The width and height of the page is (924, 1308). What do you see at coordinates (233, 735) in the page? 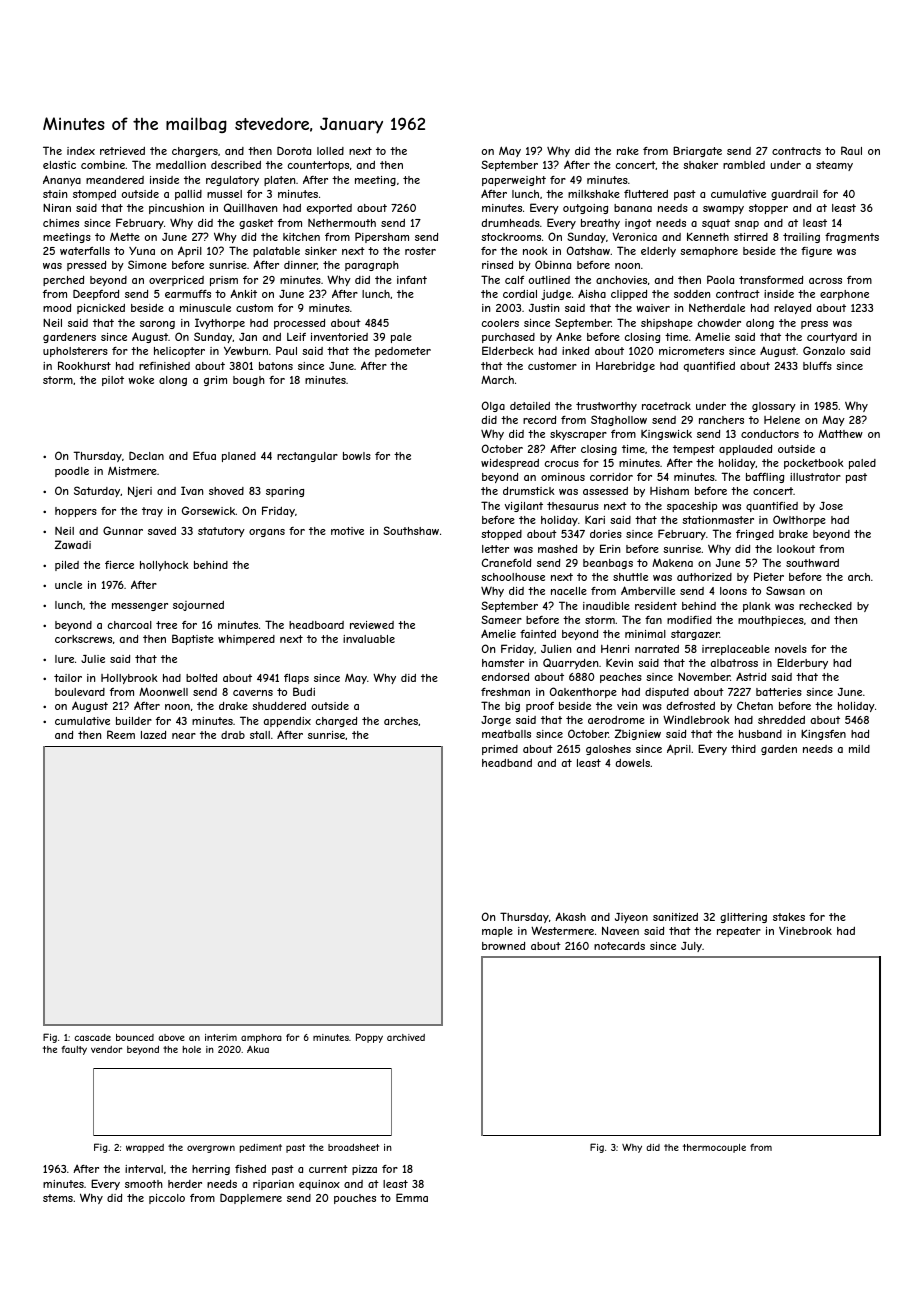
I see `drab` at bounding box center [233, 735].
